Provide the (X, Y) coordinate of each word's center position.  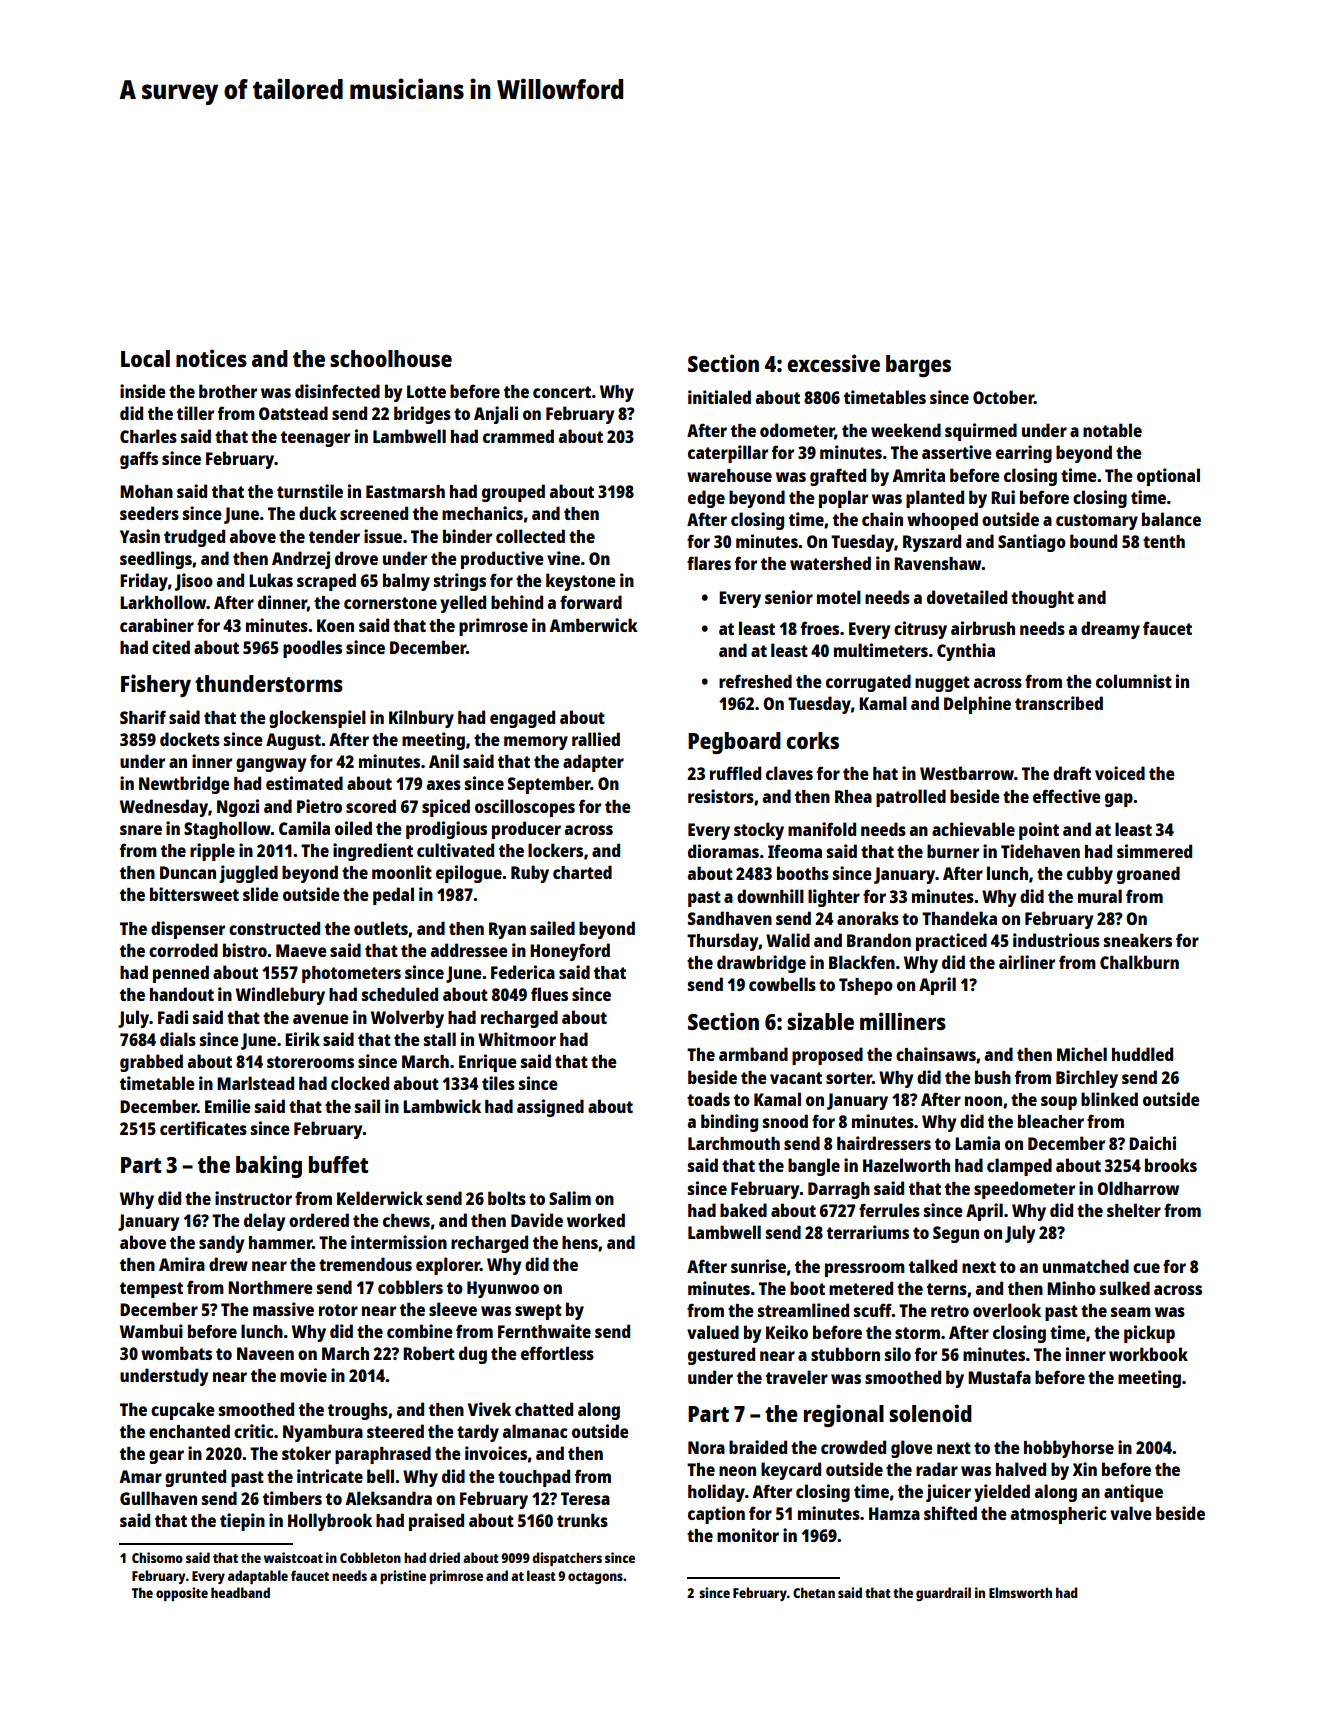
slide (261, 894)
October (1003, 397)
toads (708, 1099)
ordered (319, 1220)
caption (716, 1515)
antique (1133, 1493)
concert (562, 392)
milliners (903, 1021)
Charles (148, 436)
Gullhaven (158, 1498)
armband (753, 1054)
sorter (849, 1078)
